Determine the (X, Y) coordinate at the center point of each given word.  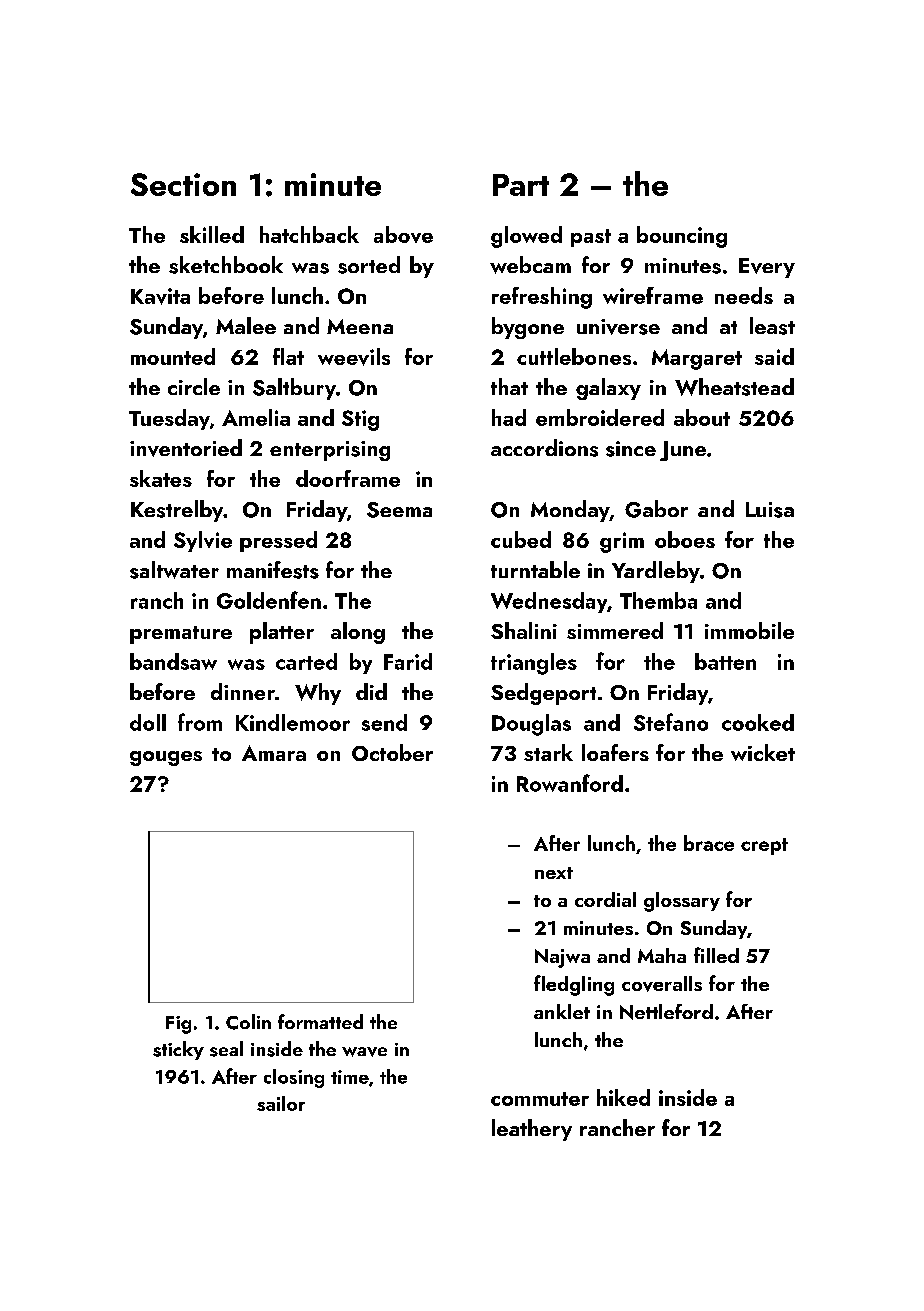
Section (183, 184)
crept (764, 846)
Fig (178, 1025)
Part (521, 185)
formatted (320, 1021)
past (591, 238)
